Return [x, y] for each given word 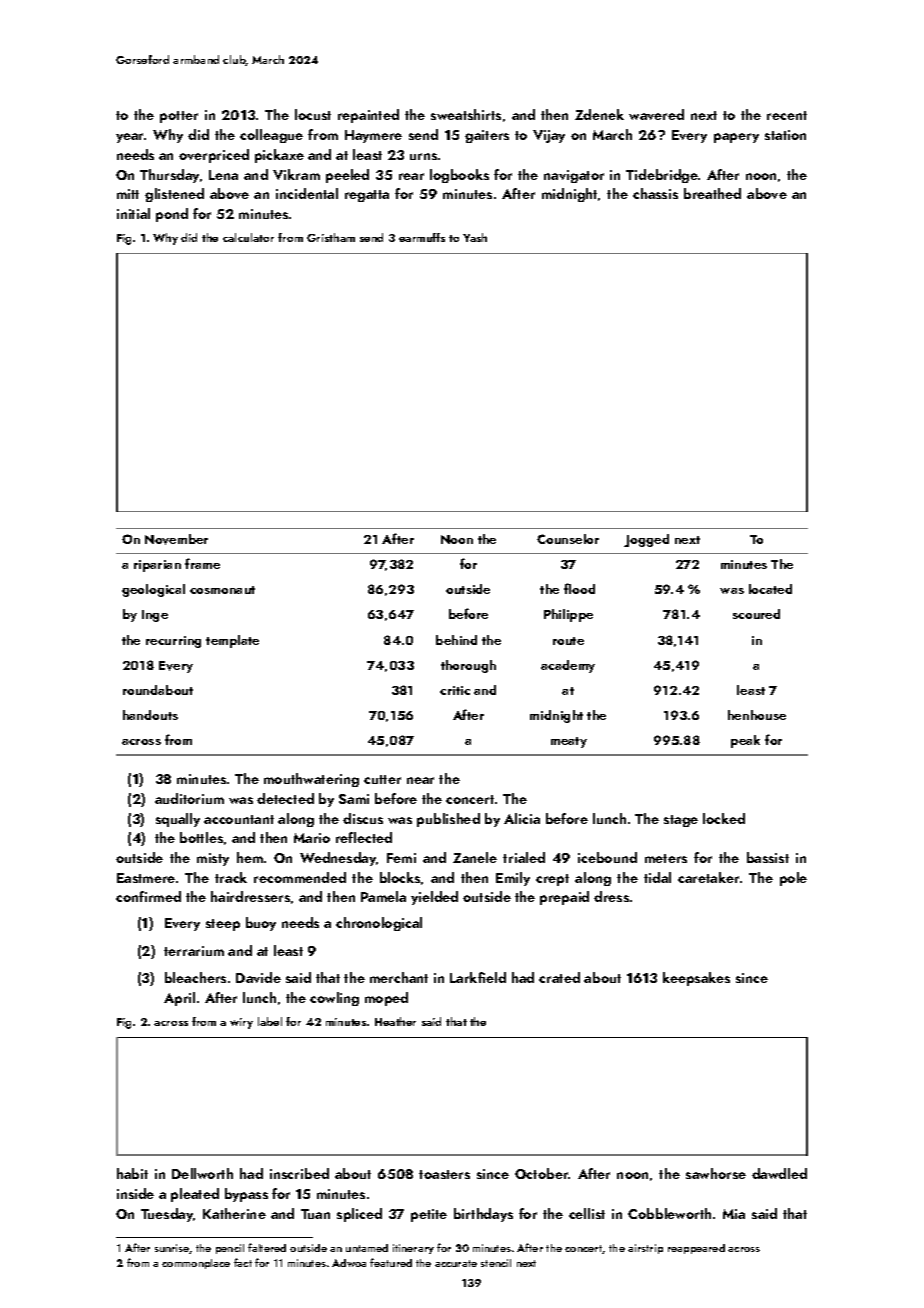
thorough [468, 666]
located [770, 589]
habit [132, 1173]
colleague [271, 136]
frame [202, 563]
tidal [657, 877]
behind [456, 640]
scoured [756, 614]
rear [411, 176]
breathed [712, 193]
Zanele [475, 857]
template [232, 641]
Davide [258, 977]
